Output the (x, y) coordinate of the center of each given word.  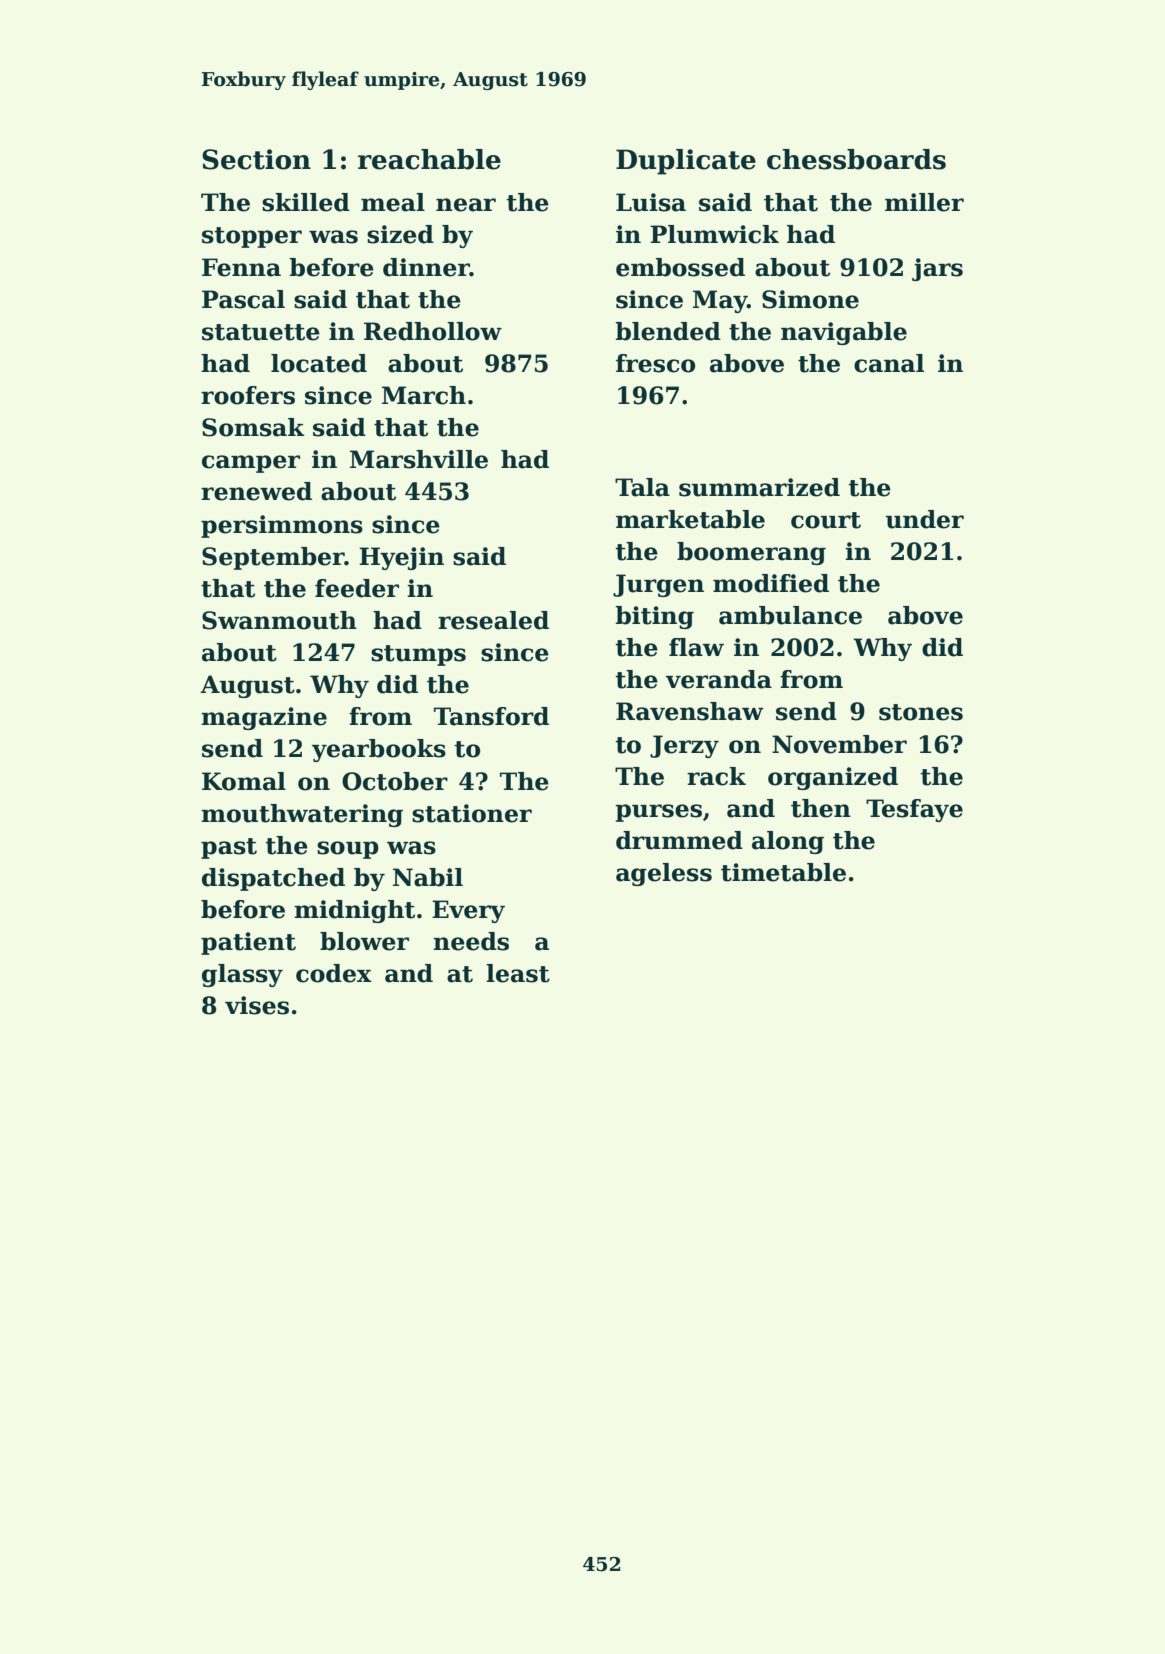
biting (655, 617)
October (395, 781)
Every (468, 911)
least (518, 973)
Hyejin (401, 558)
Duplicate (686, 162)
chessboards (856, 159)
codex (334, 973)
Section (256, 159)
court (826, 520)
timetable (783, 872)
